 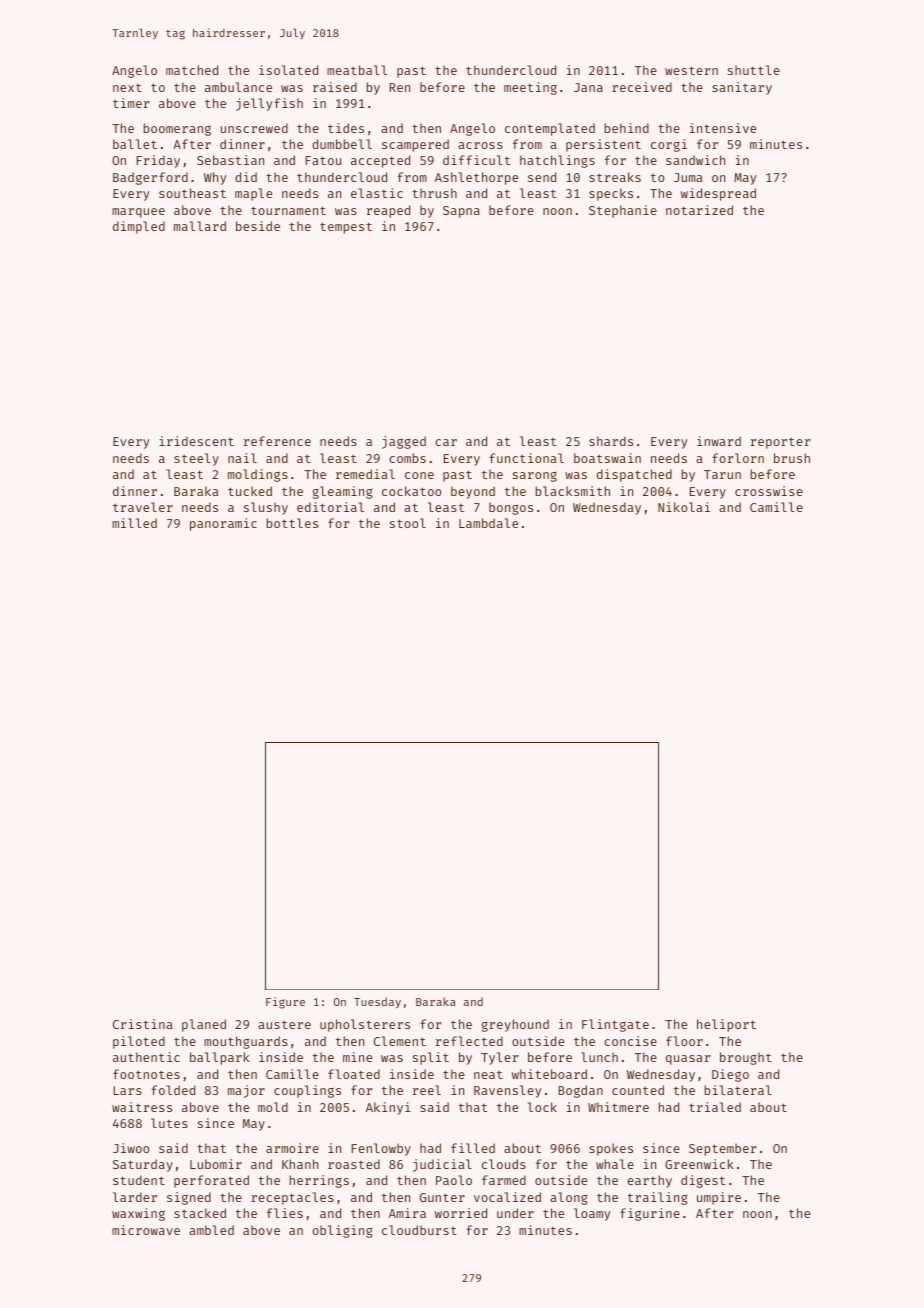 I want to click on widespread, so click(x=718, y=194).
